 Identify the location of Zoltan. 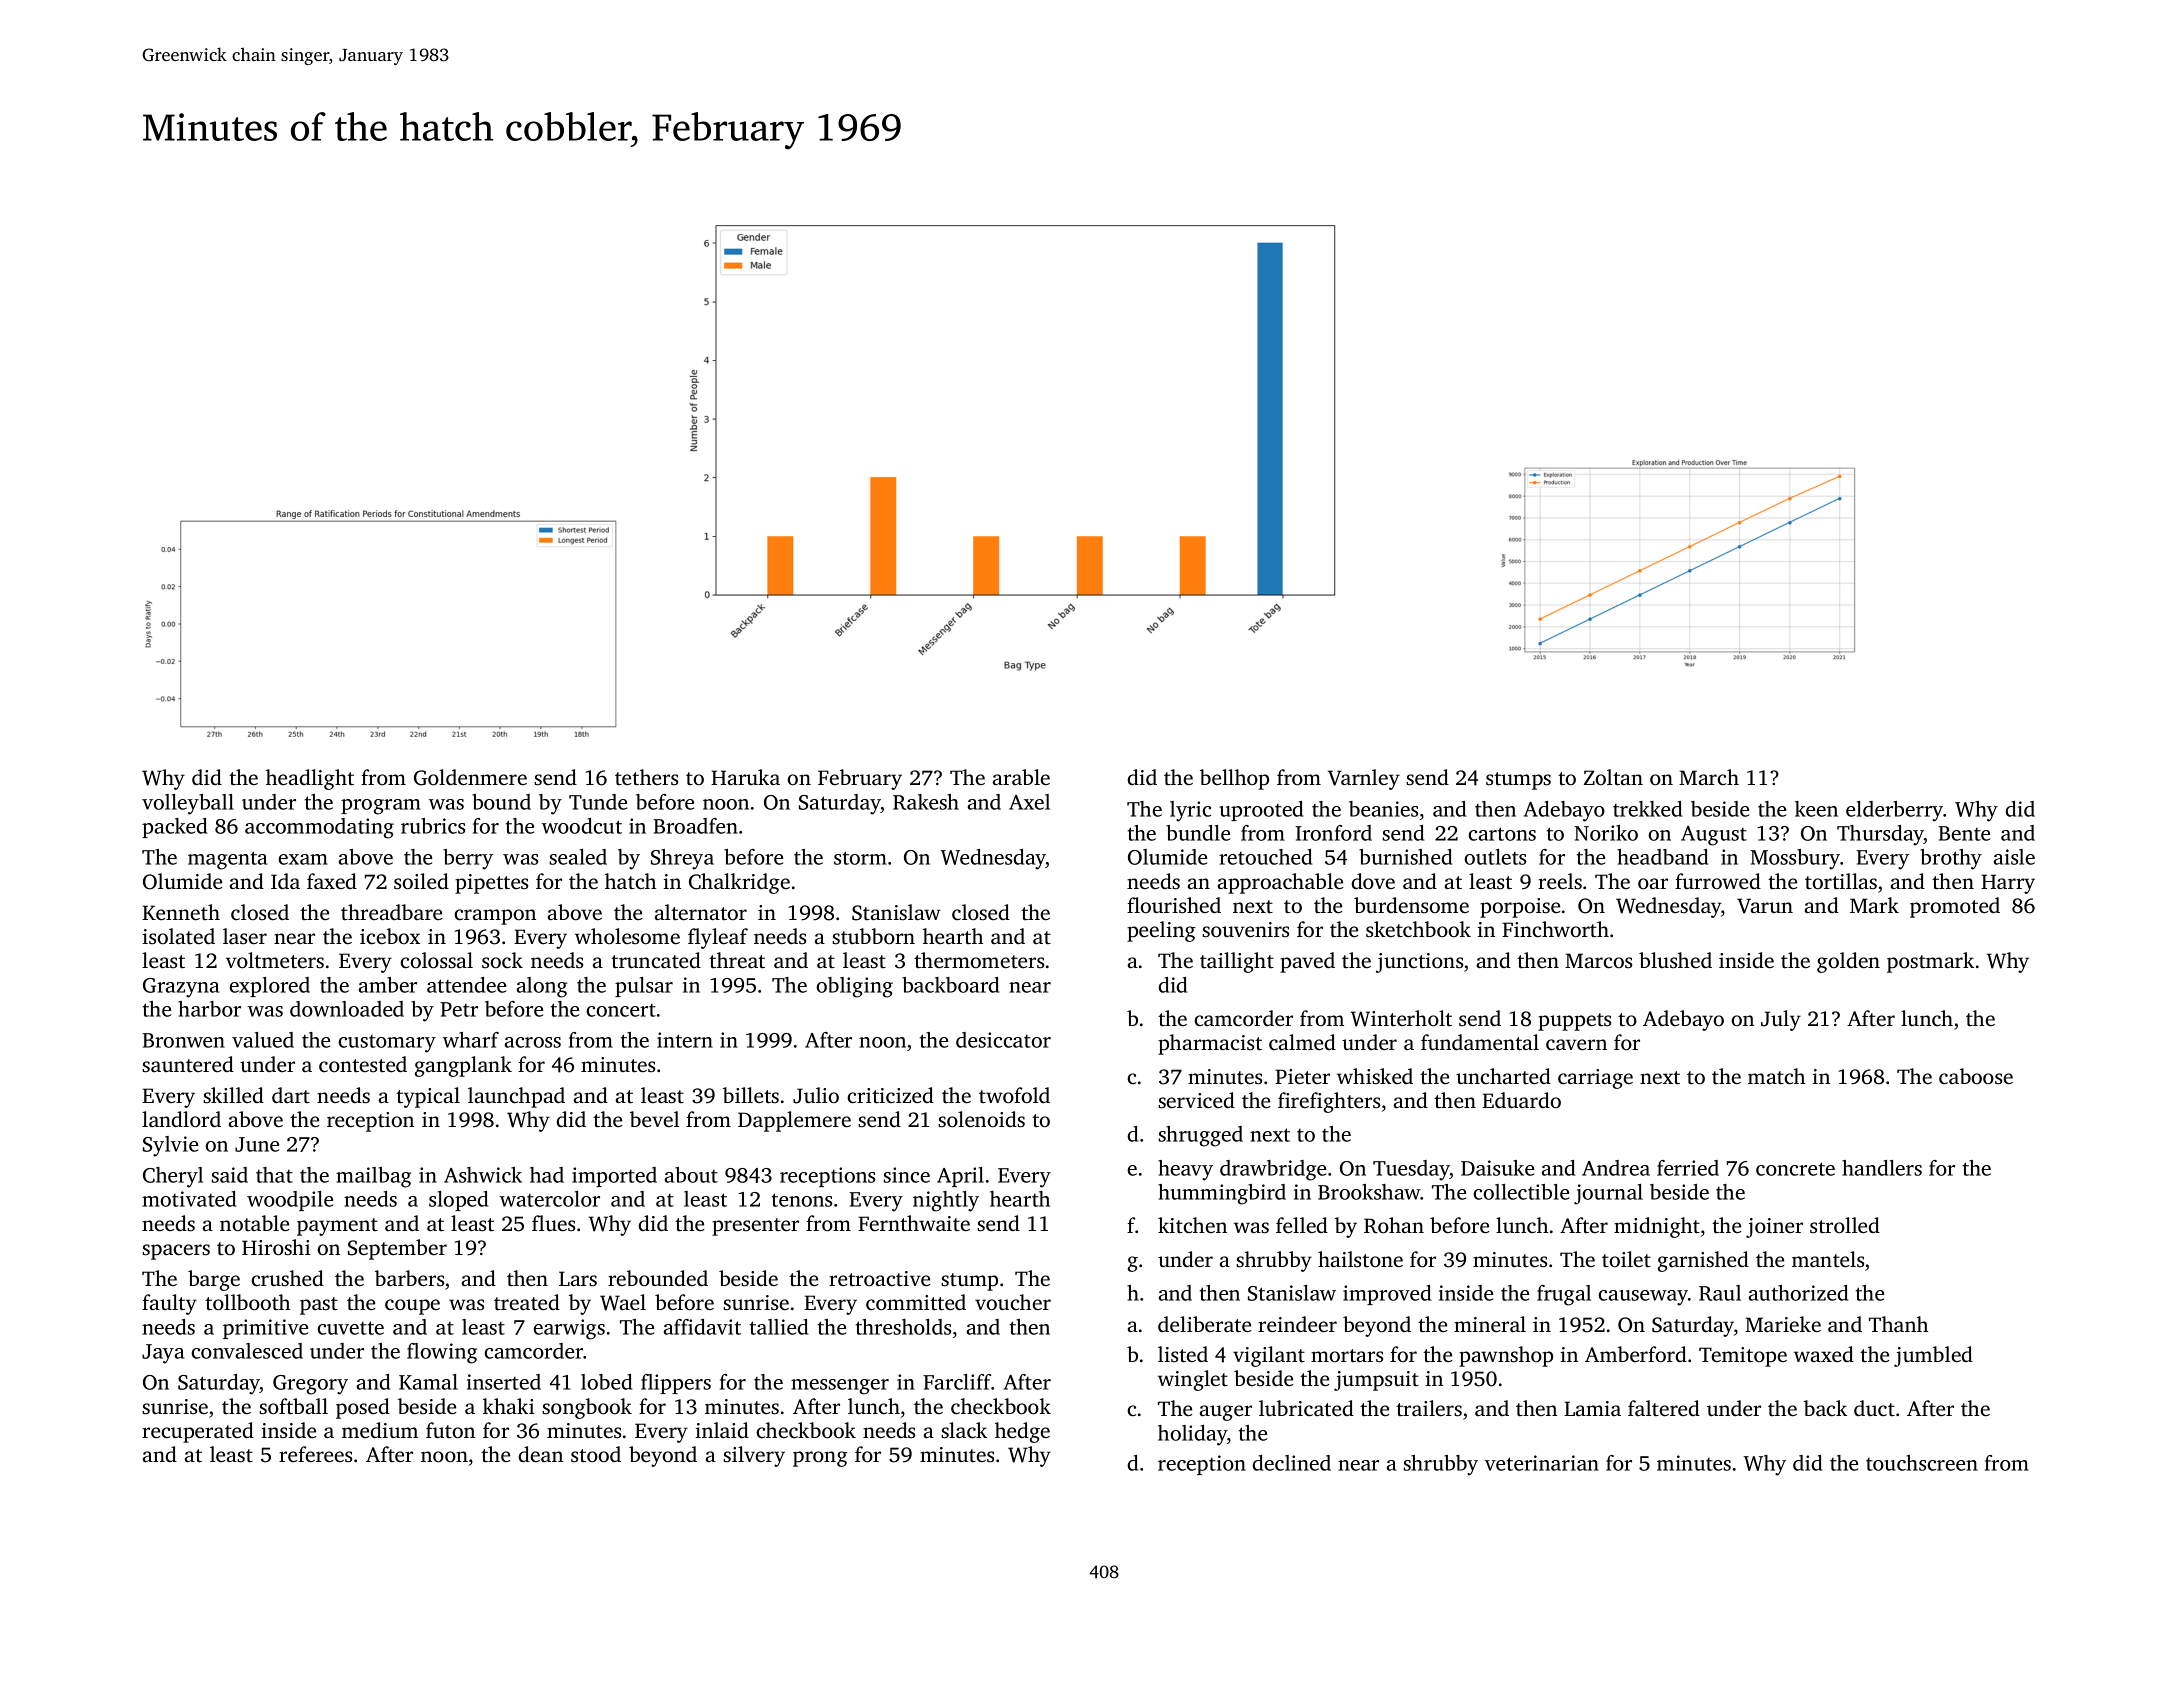
(1613, 777).
